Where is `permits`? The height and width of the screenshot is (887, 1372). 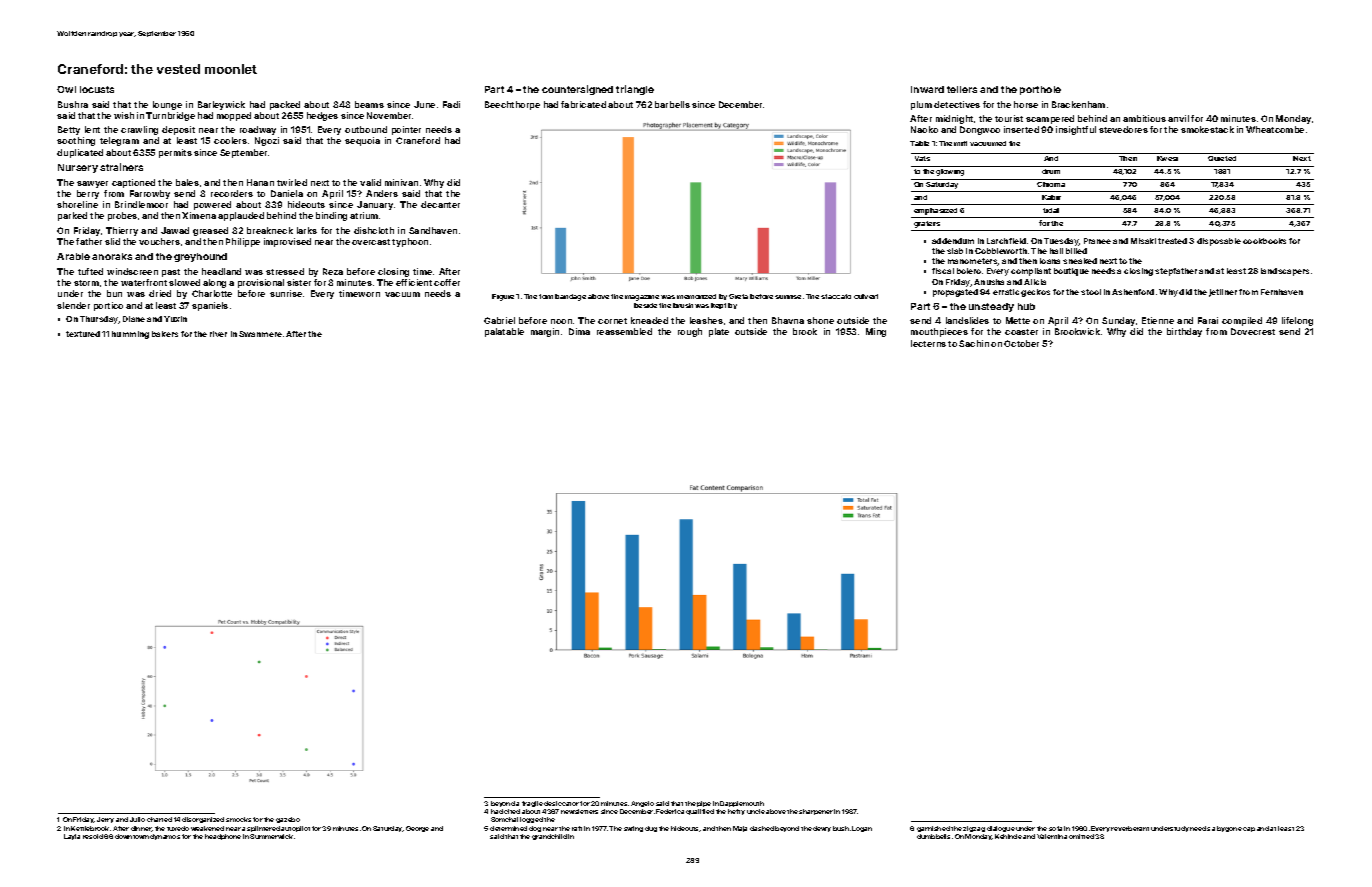
permits is located at coordinates (175, 153).
